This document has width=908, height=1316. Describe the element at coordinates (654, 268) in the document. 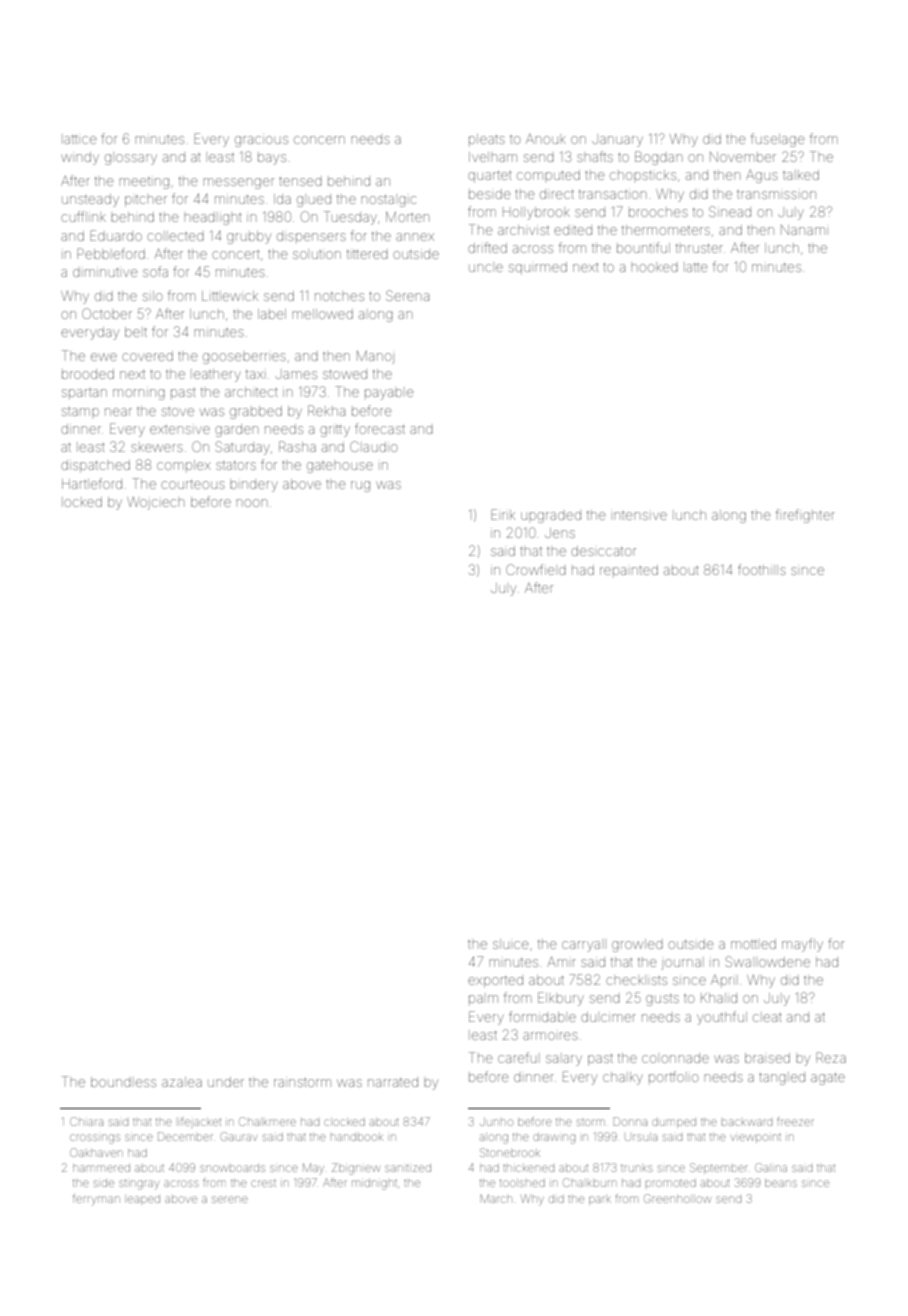

I see `hooked` at that location.
